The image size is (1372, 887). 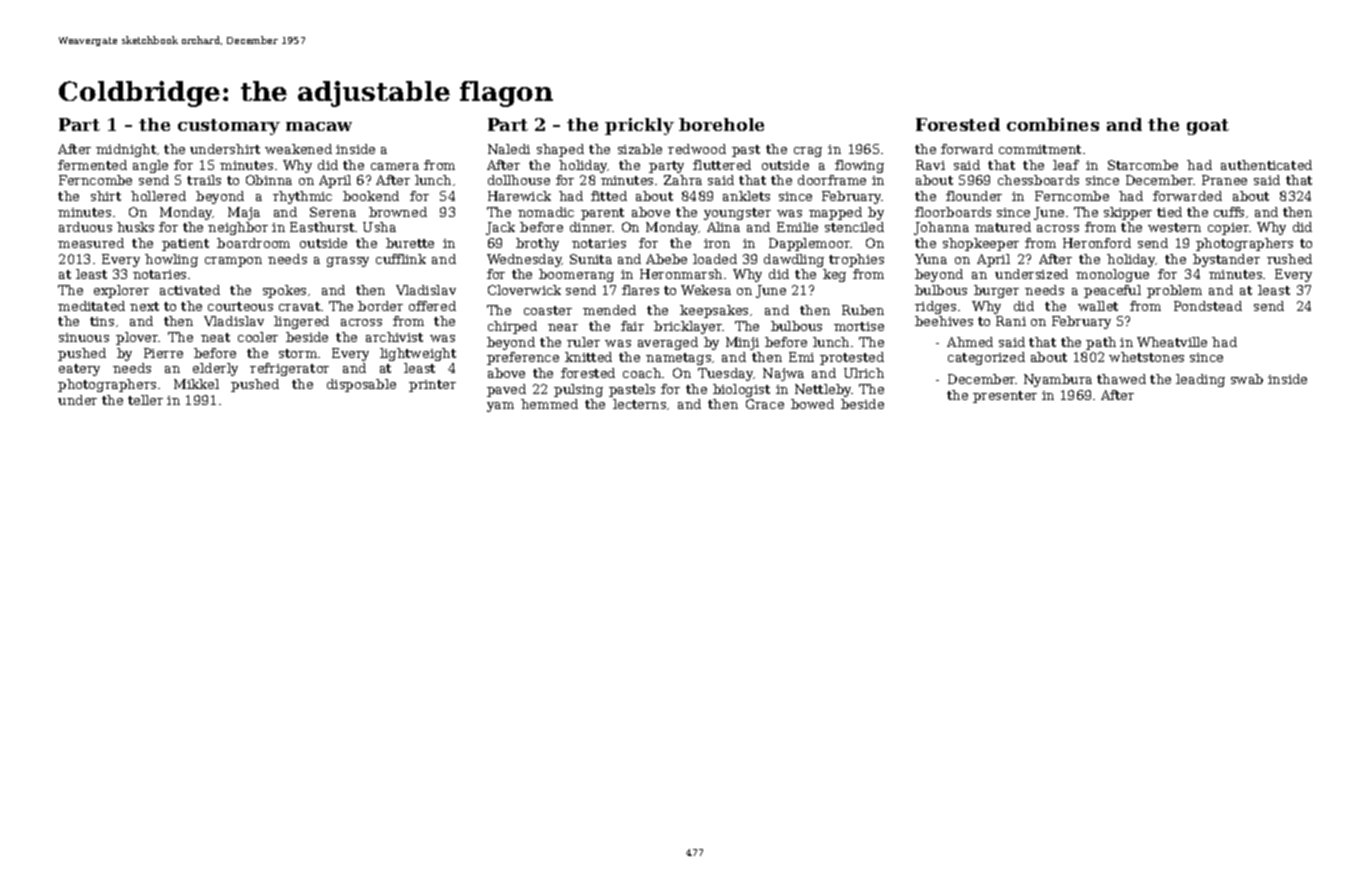 What do you see at coordinates (591, 227) in the screenshot?
I see `dinner` at bounding box center [591, 227].
